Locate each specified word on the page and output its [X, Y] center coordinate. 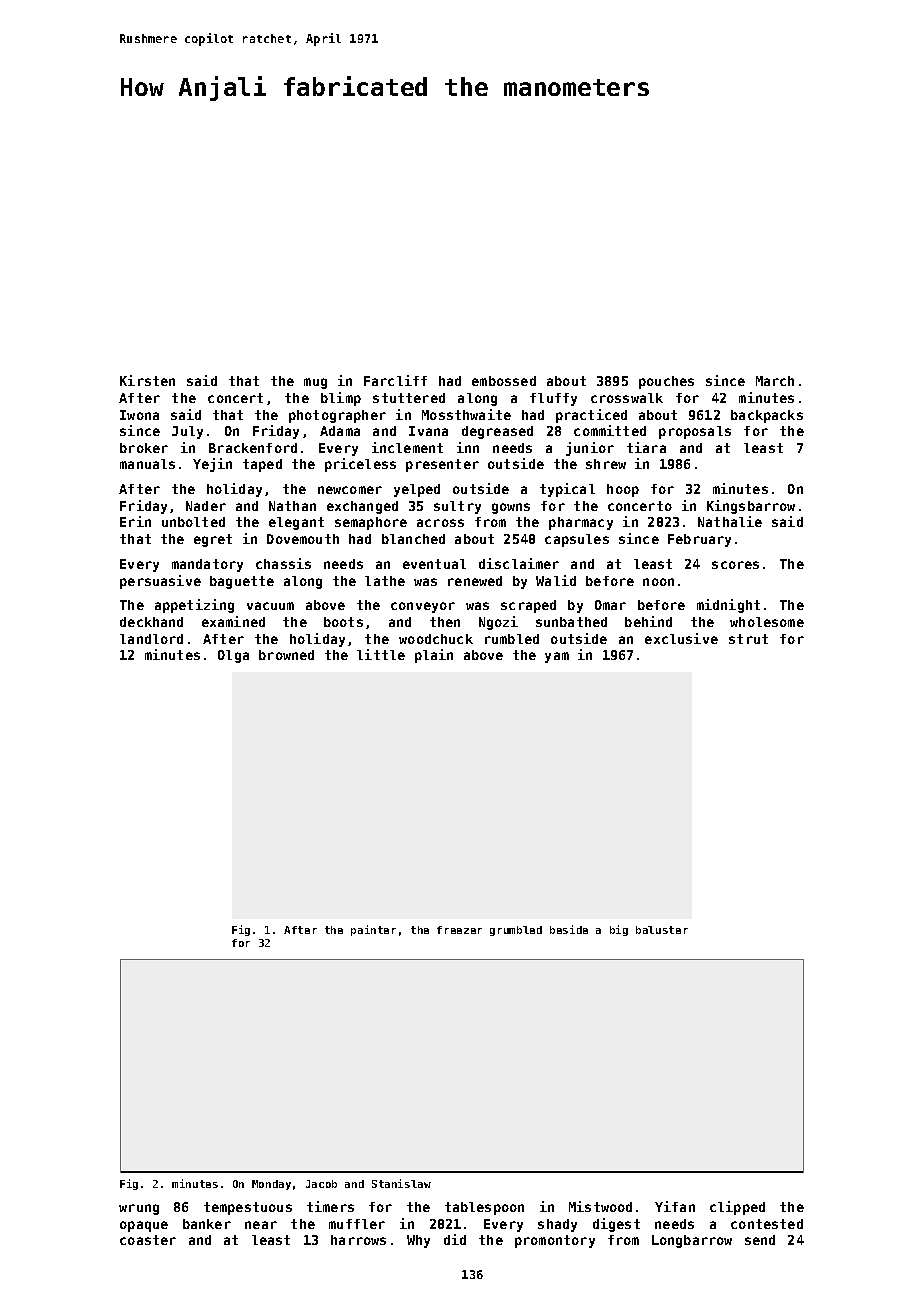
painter [373, 930]
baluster [662, 930]
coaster [148, 1240]
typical [567, 490]
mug [315, 383]
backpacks [767, 416]
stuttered [409, 398]
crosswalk [627, 398]
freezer [459, 930]
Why [418, 1241]
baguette [242, 582]
